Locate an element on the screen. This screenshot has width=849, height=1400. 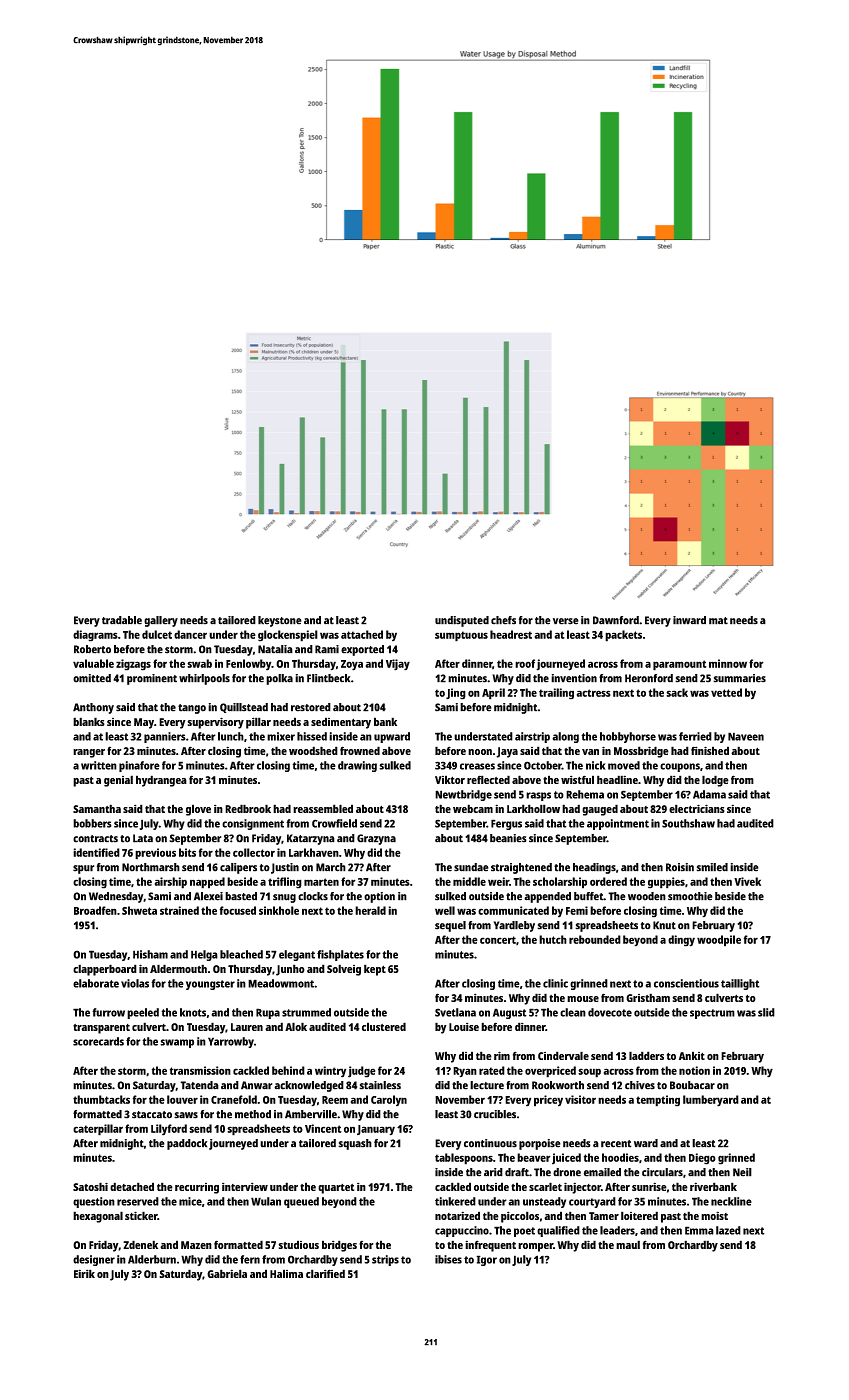
Vincent is located at coordinates (323, 1128).
